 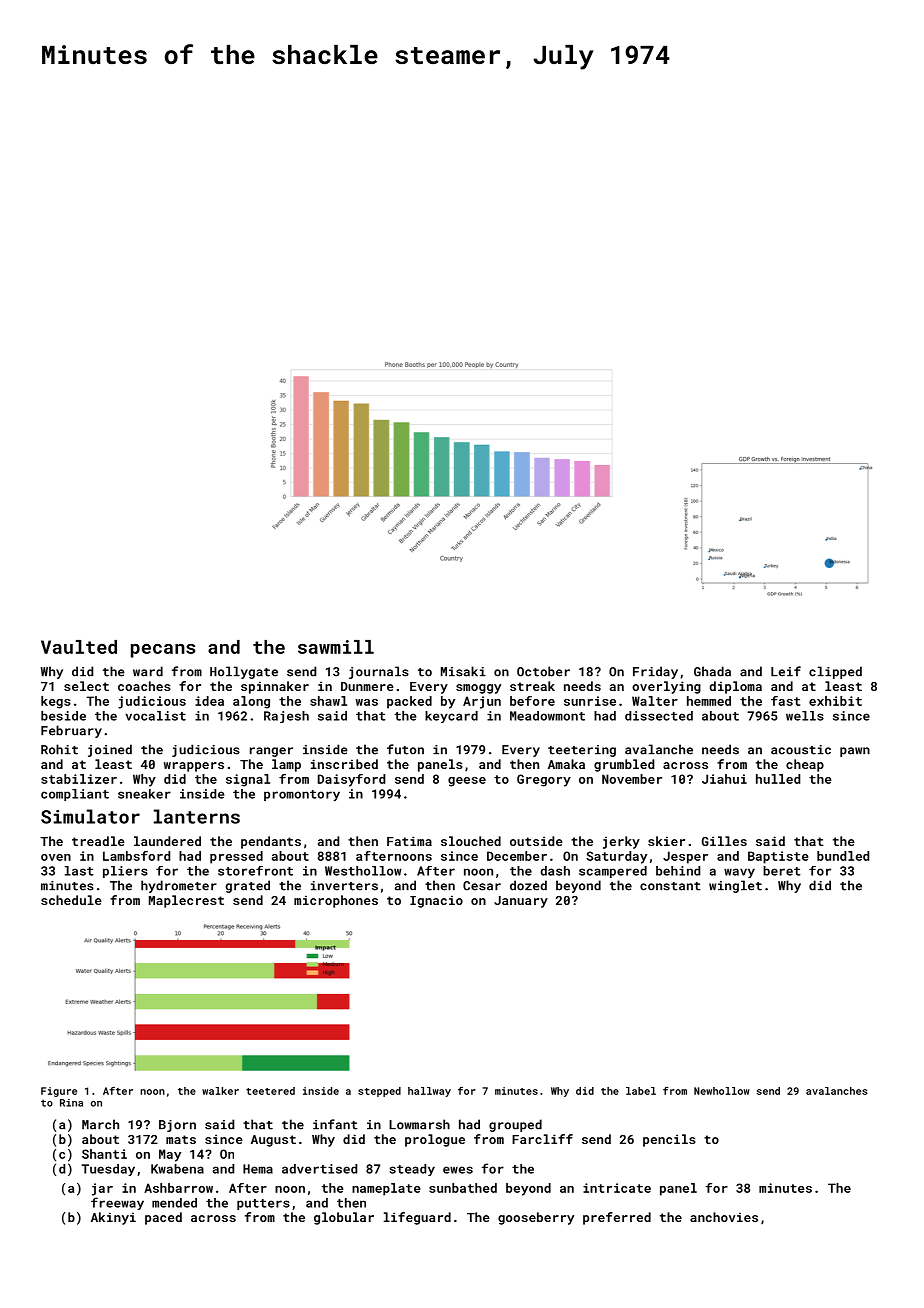 I want to click on Newhollow, so click(x=722, y=1091).
